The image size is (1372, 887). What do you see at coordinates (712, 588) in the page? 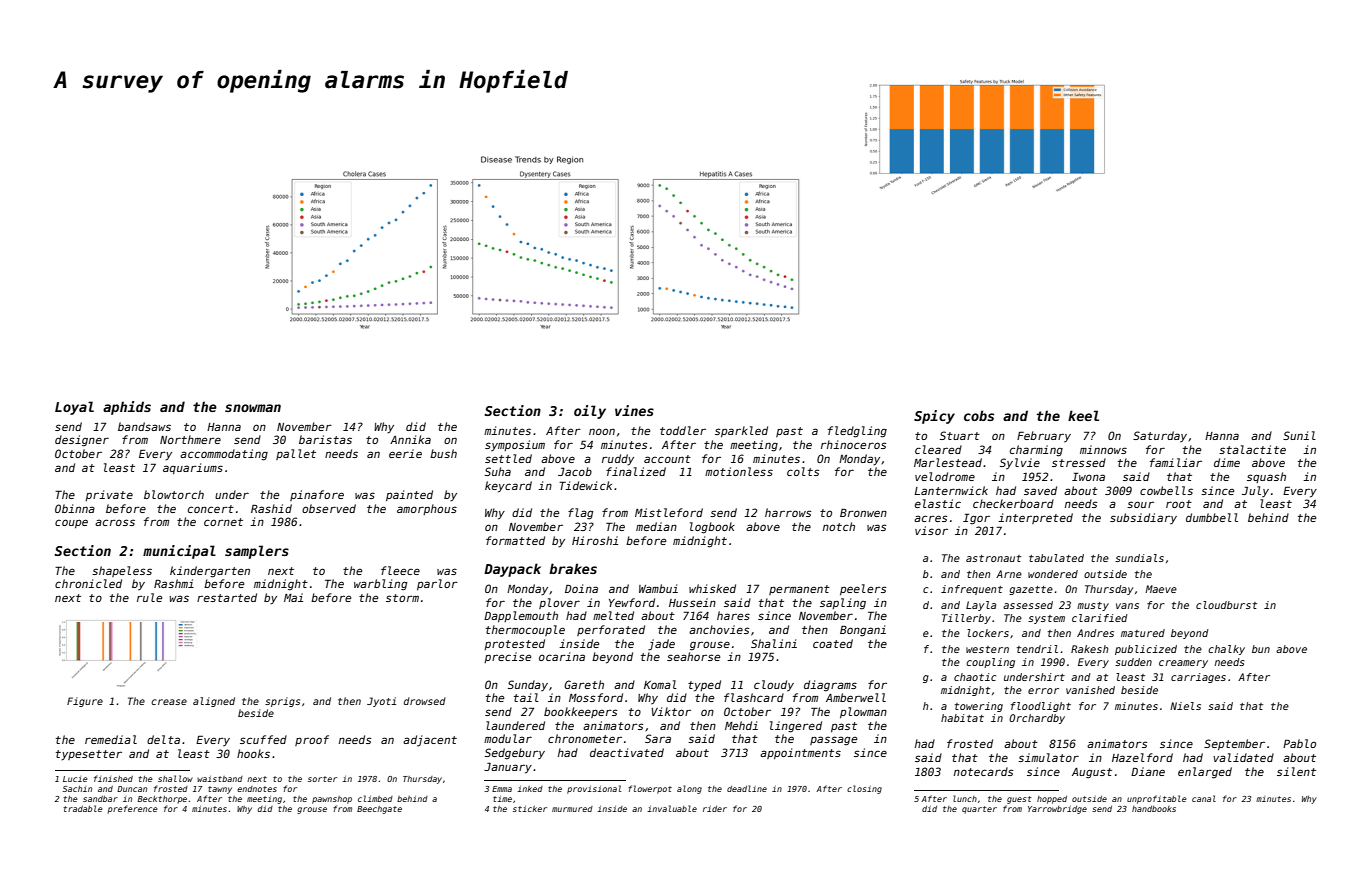
I see `whisked` at bounding box center [712, 588].
